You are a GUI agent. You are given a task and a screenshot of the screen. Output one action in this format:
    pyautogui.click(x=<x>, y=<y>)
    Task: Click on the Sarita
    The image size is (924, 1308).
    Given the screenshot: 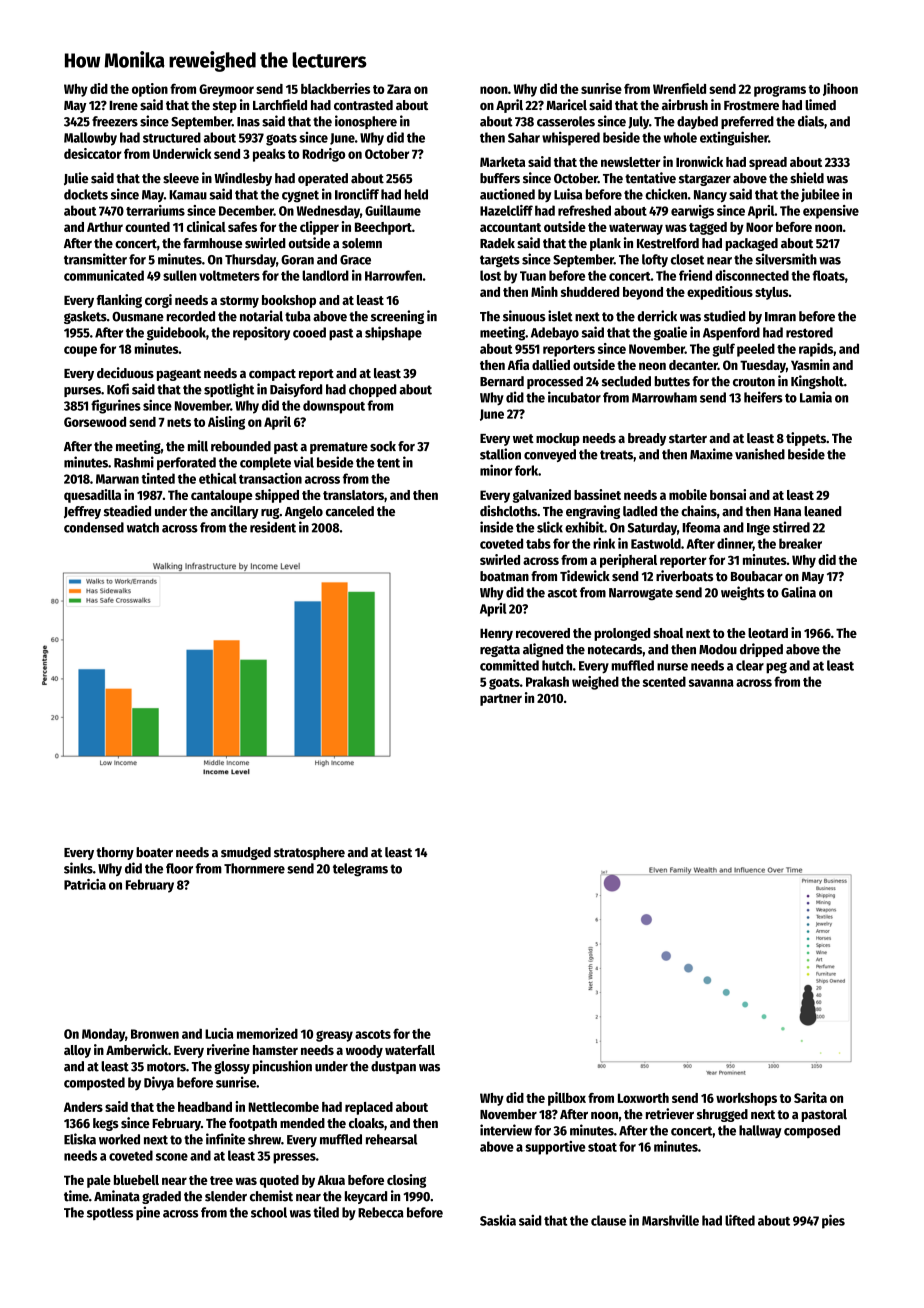 What is the action you would take?
    pyautogui.click(x=810, y=1097)
